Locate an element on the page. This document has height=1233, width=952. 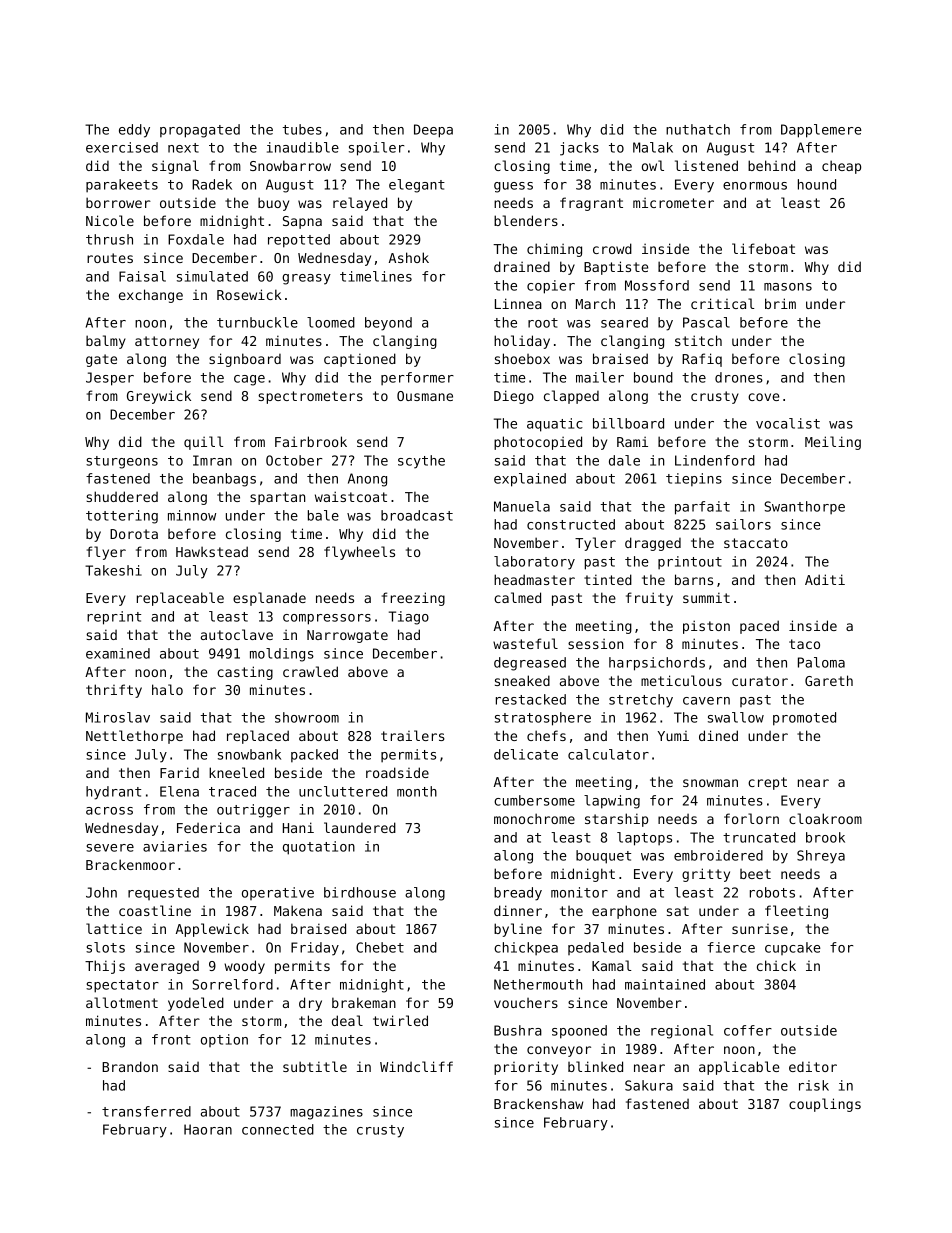
bouquet is located at coordinates (603, 857).
